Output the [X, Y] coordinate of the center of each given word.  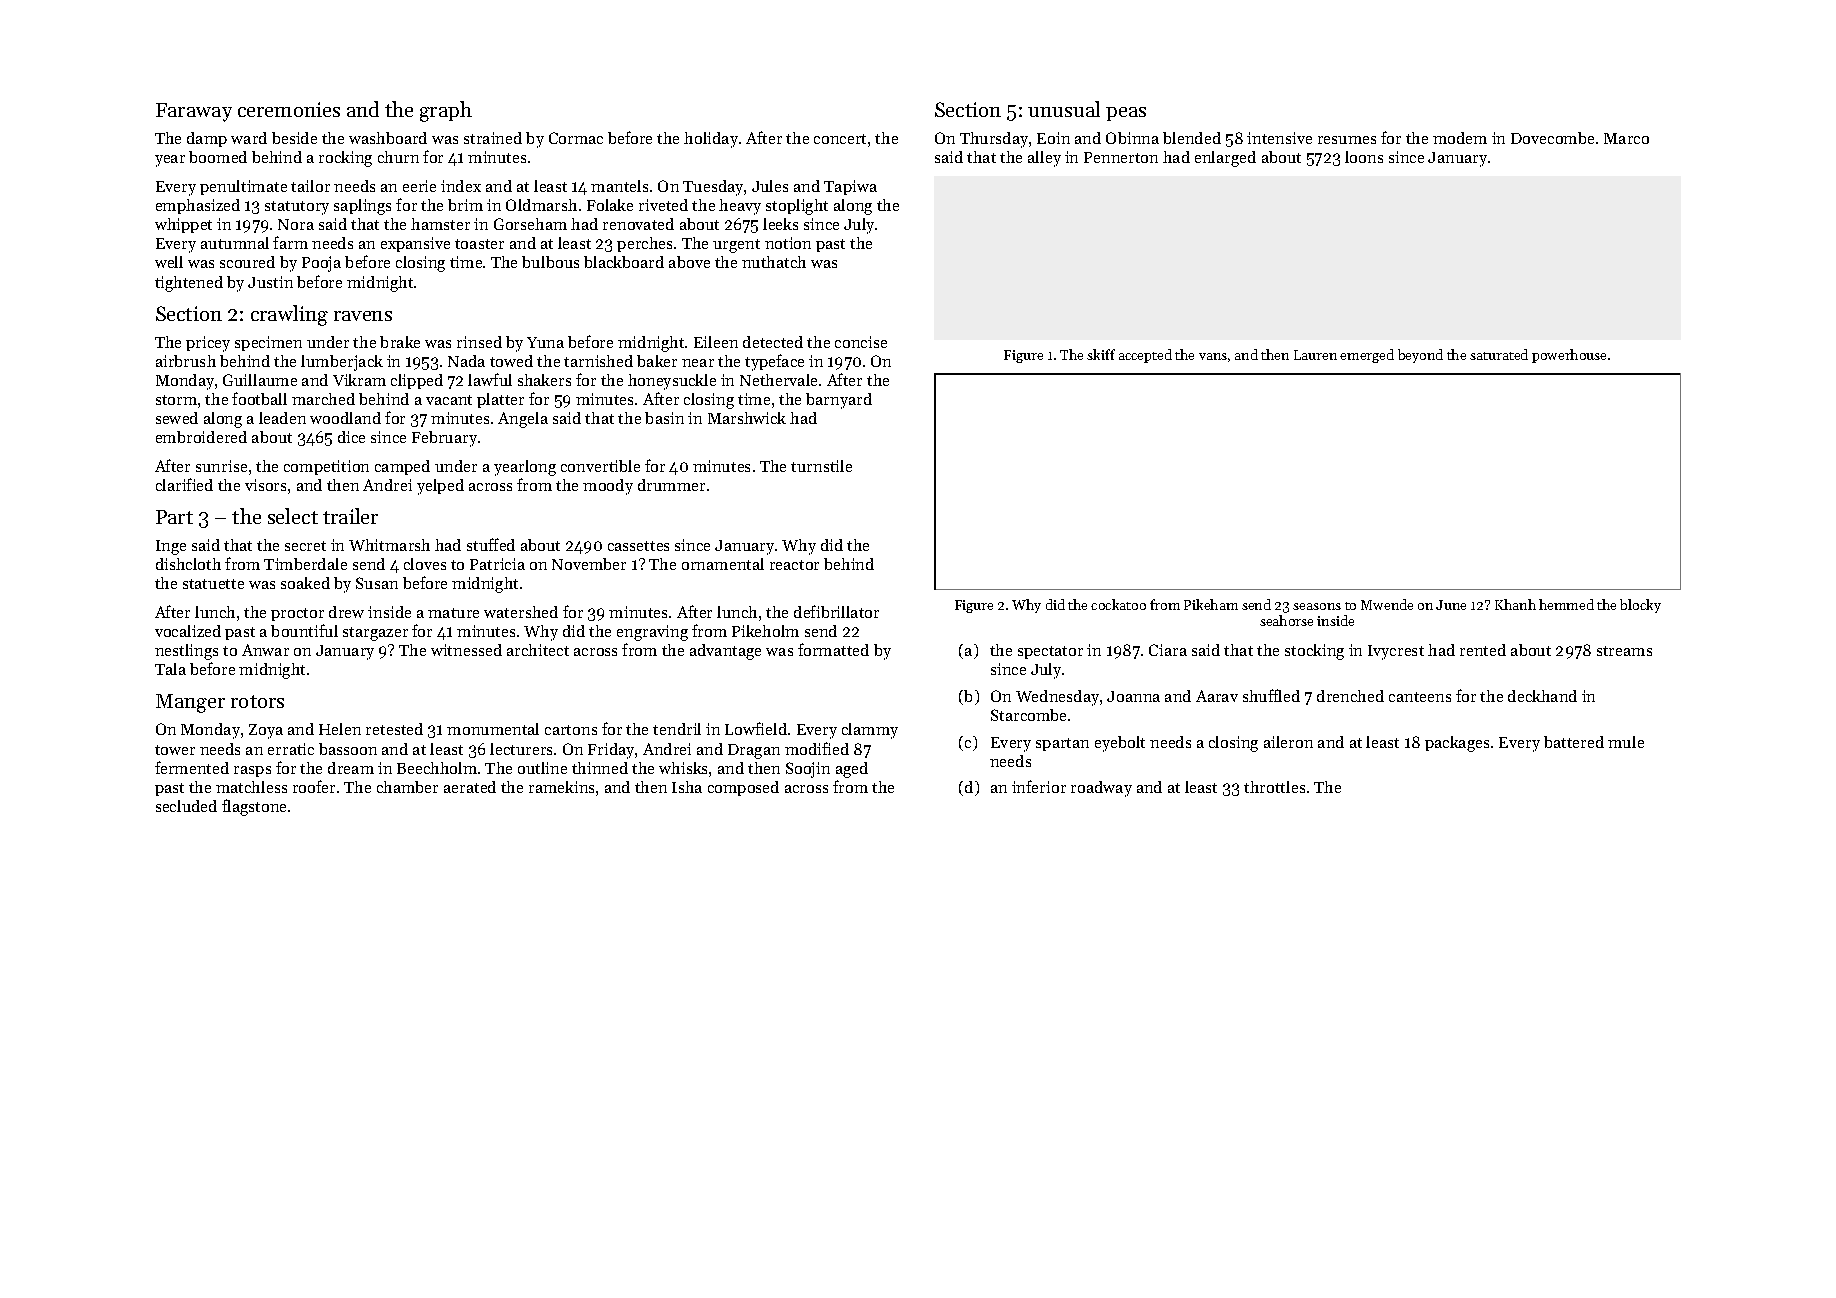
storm [176, 400]
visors [265, 485]
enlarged [1225, 159]
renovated [638, 224]
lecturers [521, 749]
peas [1126, 114]
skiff [1101, 354]
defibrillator [836, 611]
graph [446, 111]
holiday [711, 140]
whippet [183, 225]
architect [538, 650]
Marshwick [747, 418]
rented [1483, 650]
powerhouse [1569, 356]
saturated [1499, 354]
